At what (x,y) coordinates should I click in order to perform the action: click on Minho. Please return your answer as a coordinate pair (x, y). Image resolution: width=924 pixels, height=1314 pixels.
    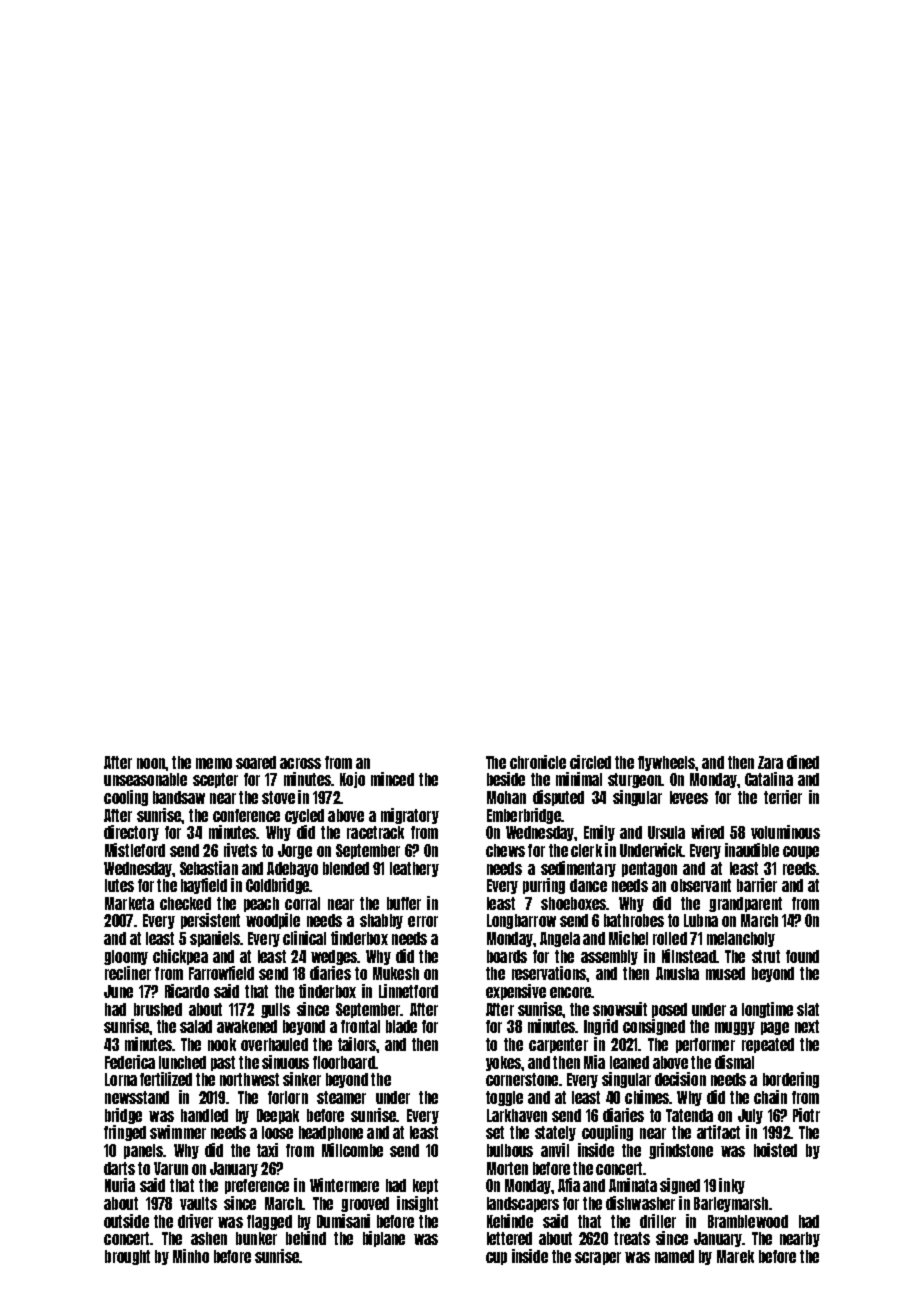
    Looking at the image, I should click on (191, 1256).
